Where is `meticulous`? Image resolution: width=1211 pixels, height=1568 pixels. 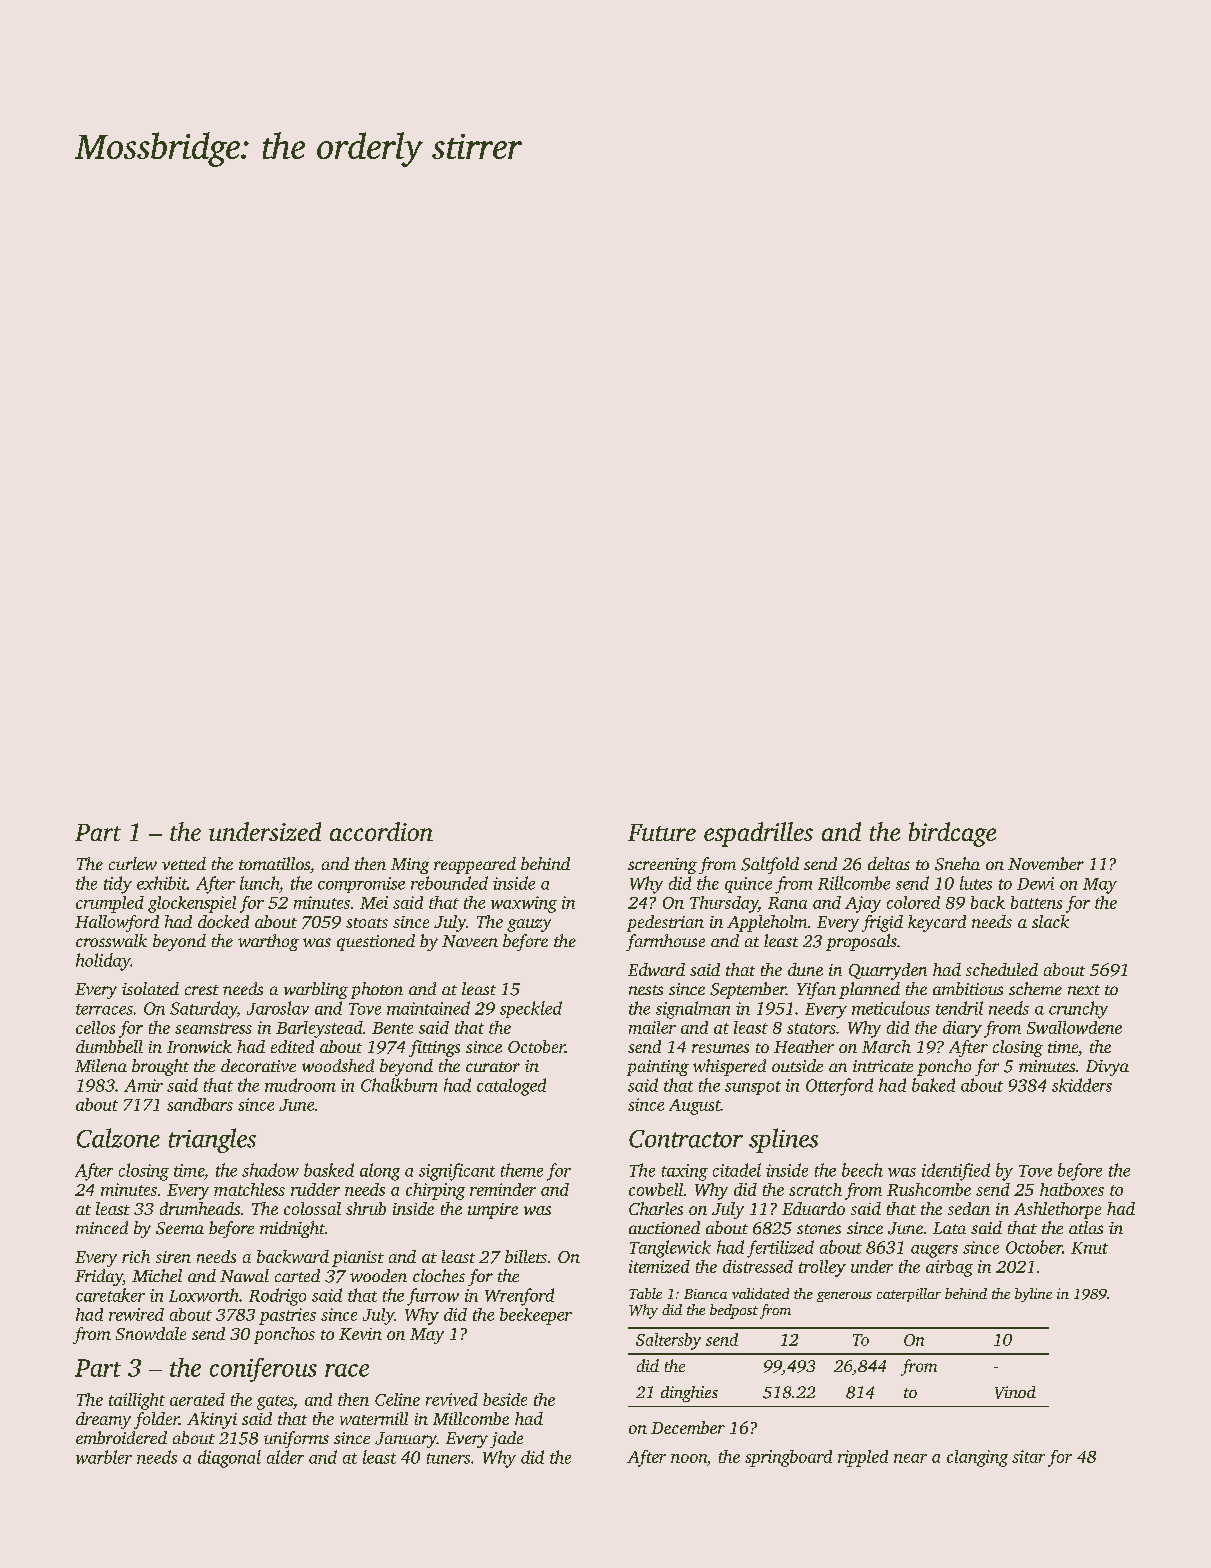
meticulous is located at coordinates (891, 1008).
